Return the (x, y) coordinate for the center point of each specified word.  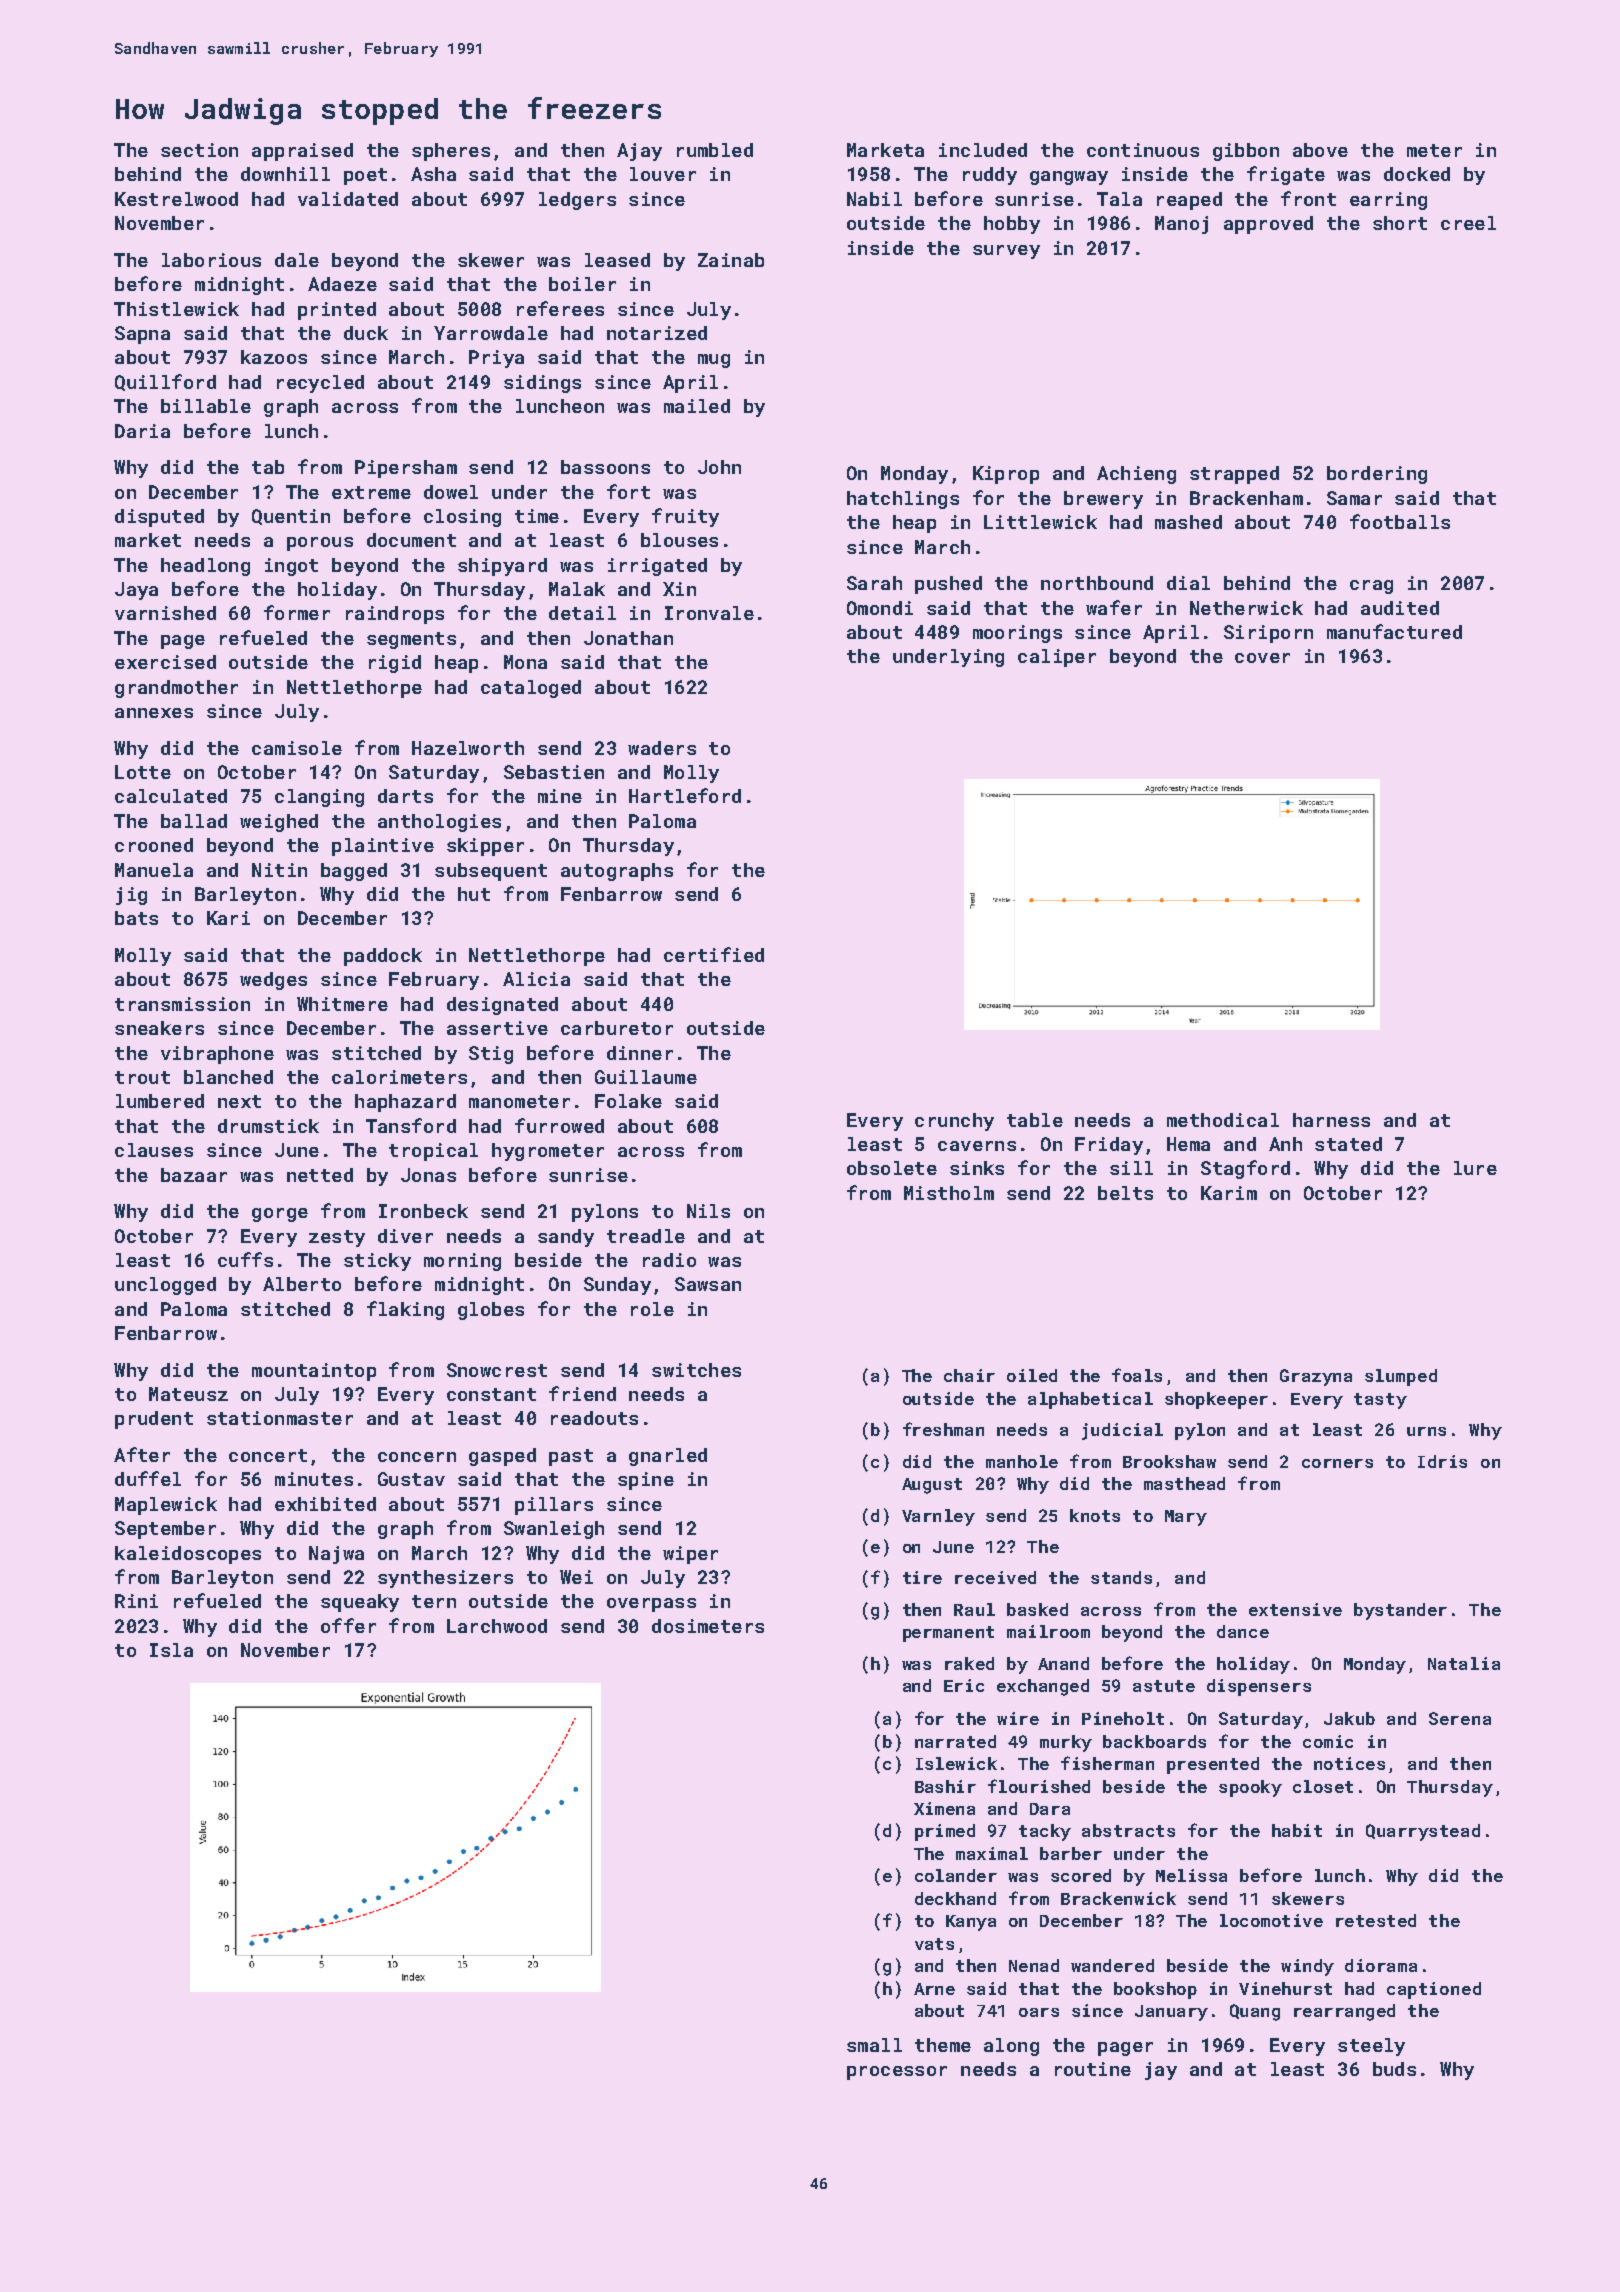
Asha (433, 174)
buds (1394, 2069)
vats (934, 1944)
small (874, 2045)
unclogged (165, 1286)
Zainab (731, 260)
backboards (1154, 1741)
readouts (594, 1418)
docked (1417, 174)
